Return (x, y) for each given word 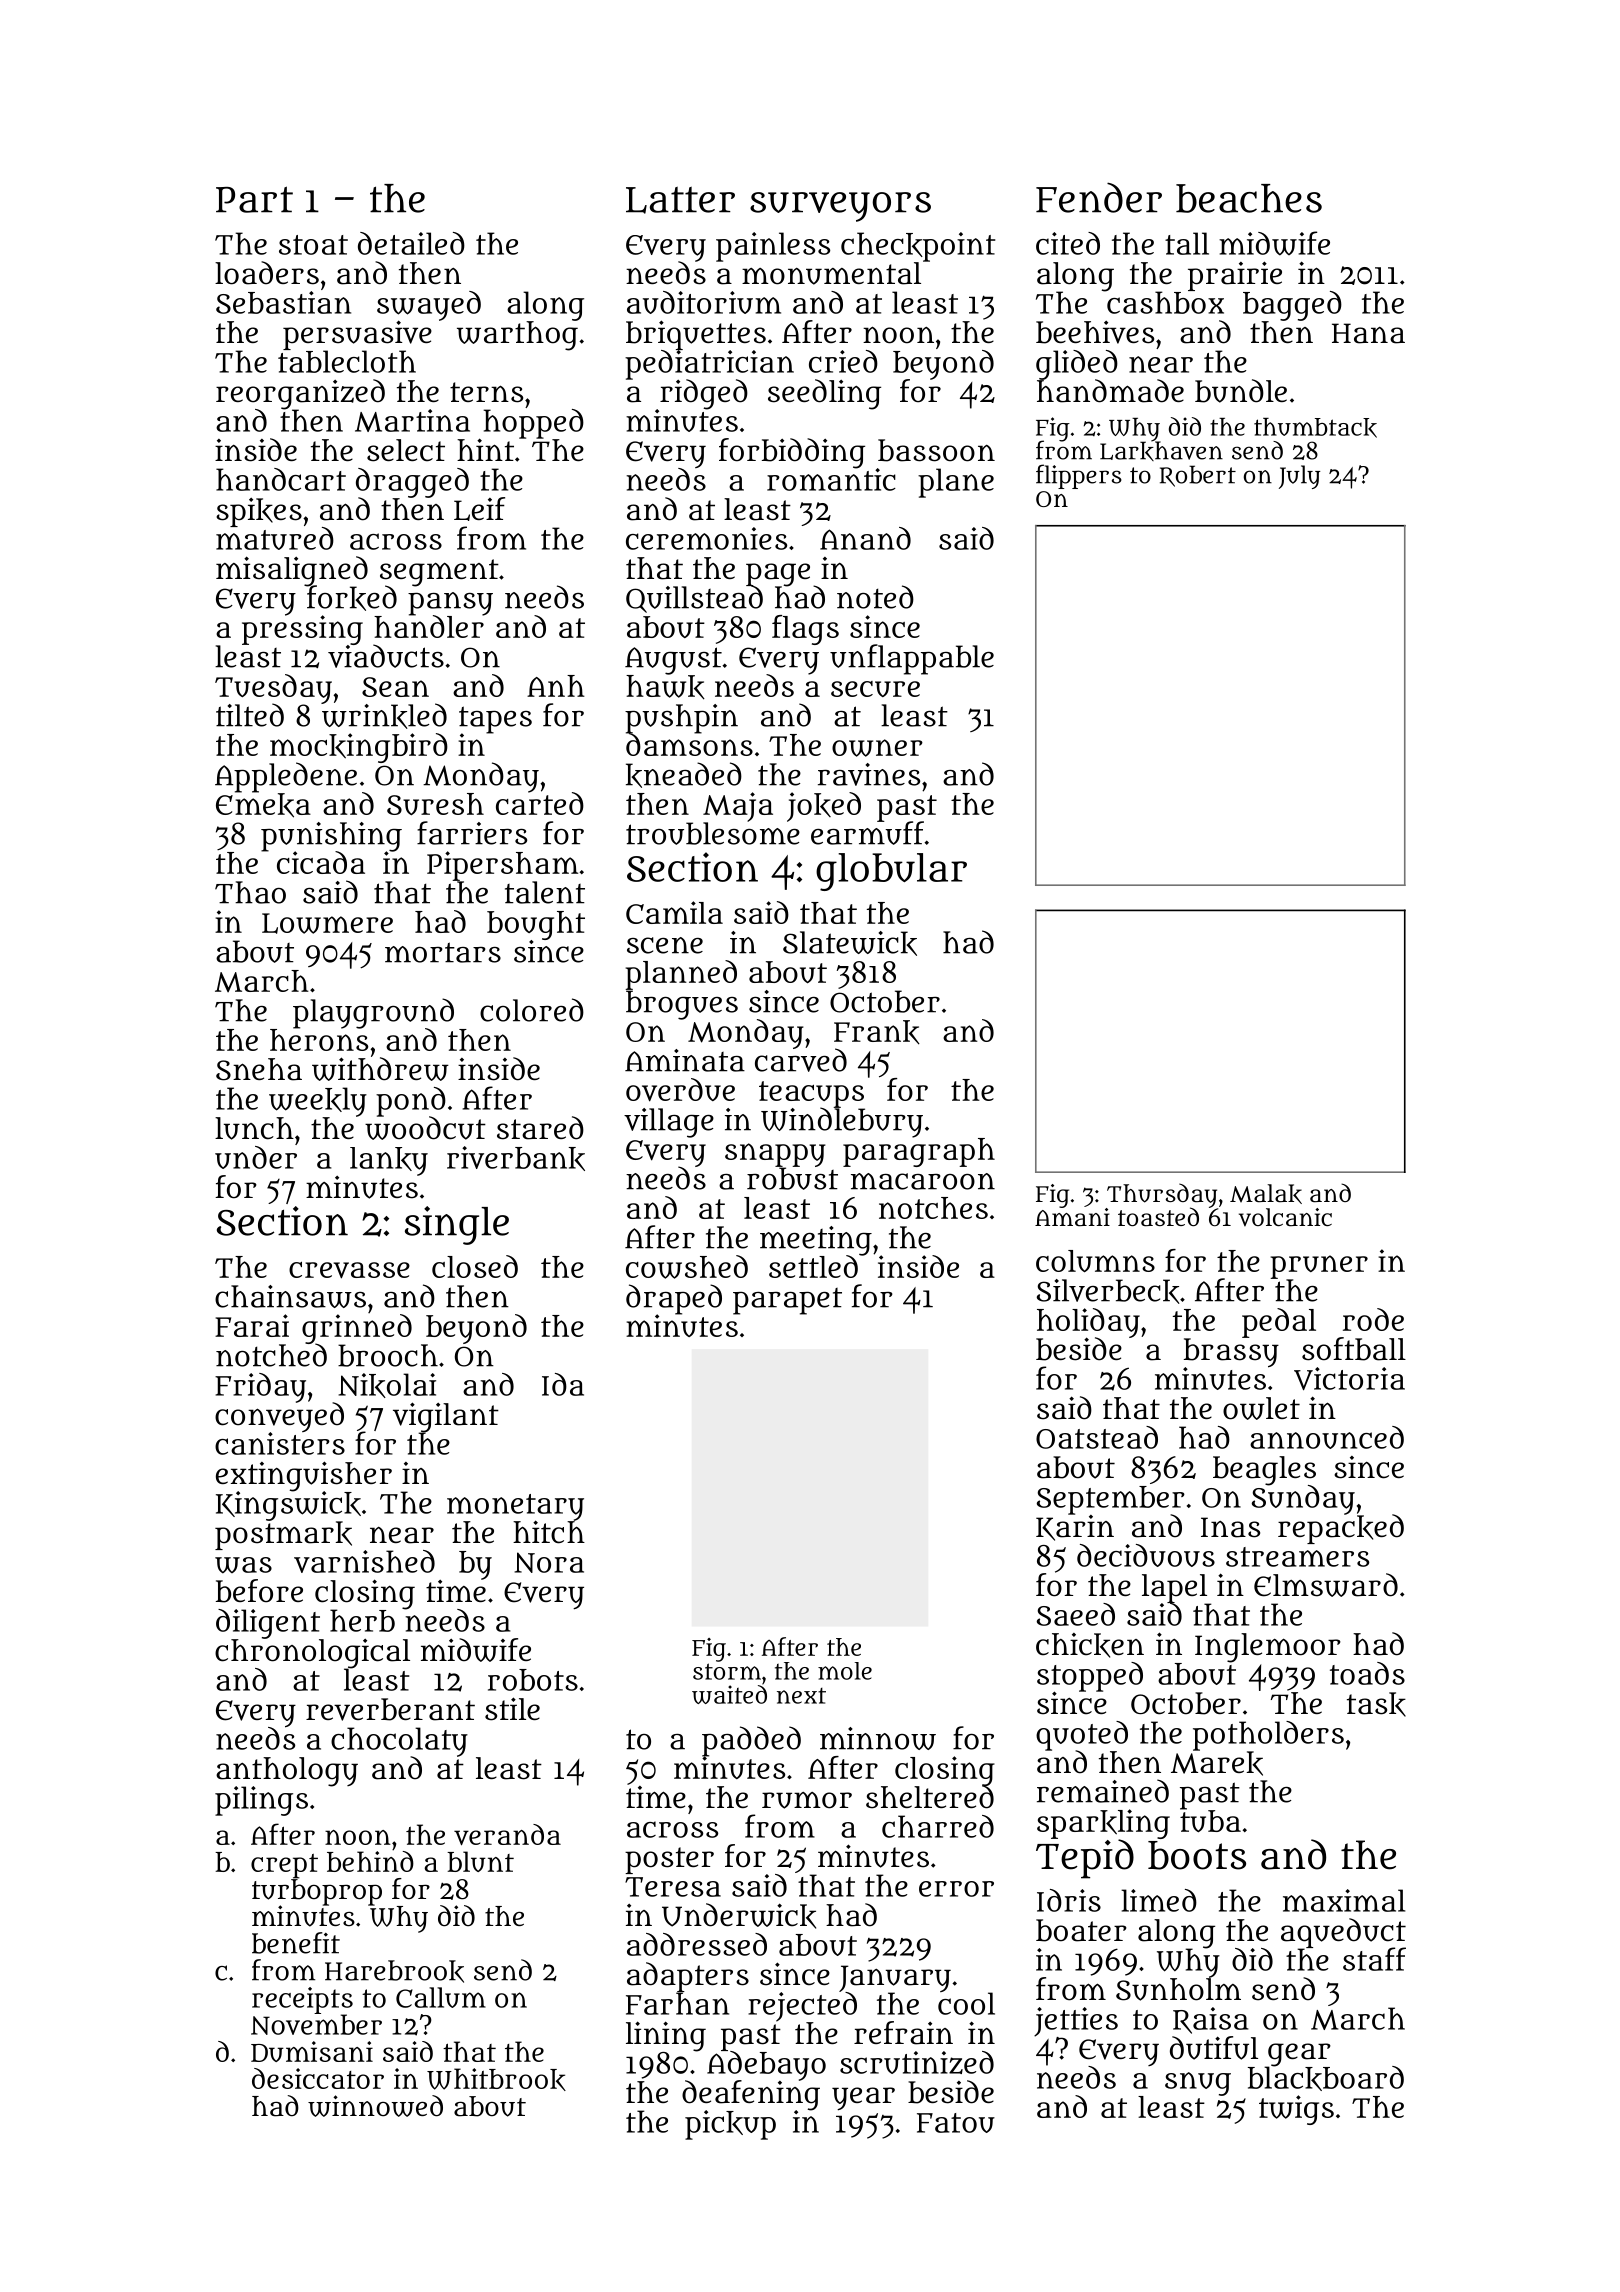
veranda (507, 1834)
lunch (254, 1128)
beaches (1249, 198)
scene (665, 945)
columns (1095, 1261)
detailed (411, 243)
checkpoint (918, 247)
